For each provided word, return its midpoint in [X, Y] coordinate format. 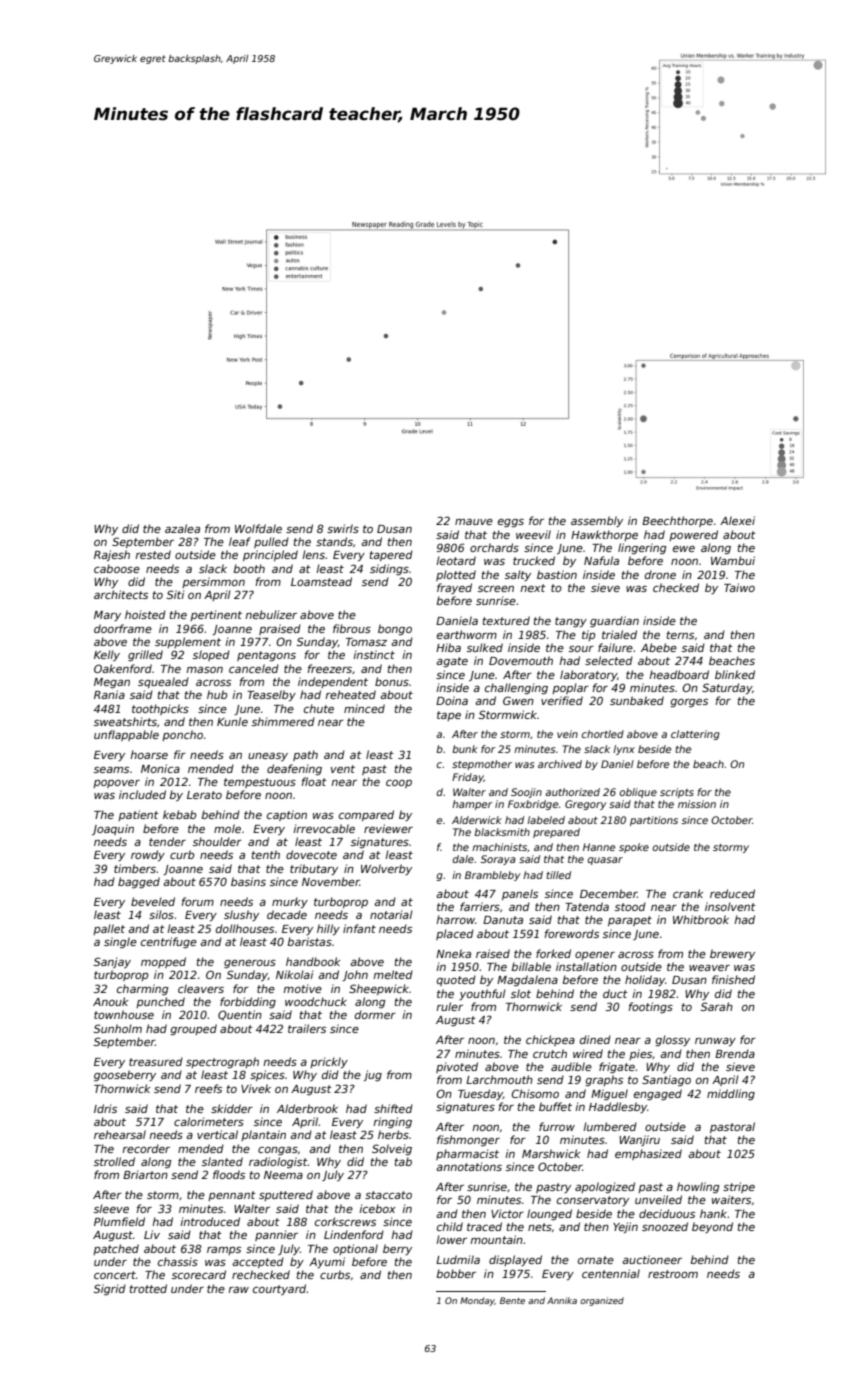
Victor [507, 1213]
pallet [109, 929]
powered [693, 535]
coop [399, 784]
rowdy [148, 855]
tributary [314, 869]
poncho [182, 735]
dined [595, 1039]
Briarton [145, 1174]
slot [521, 993]
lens [313, 554]
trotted [148, 1288]
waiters [731, 1199]
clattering [695, 735]
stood [630, 906]
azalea [182, 528]
